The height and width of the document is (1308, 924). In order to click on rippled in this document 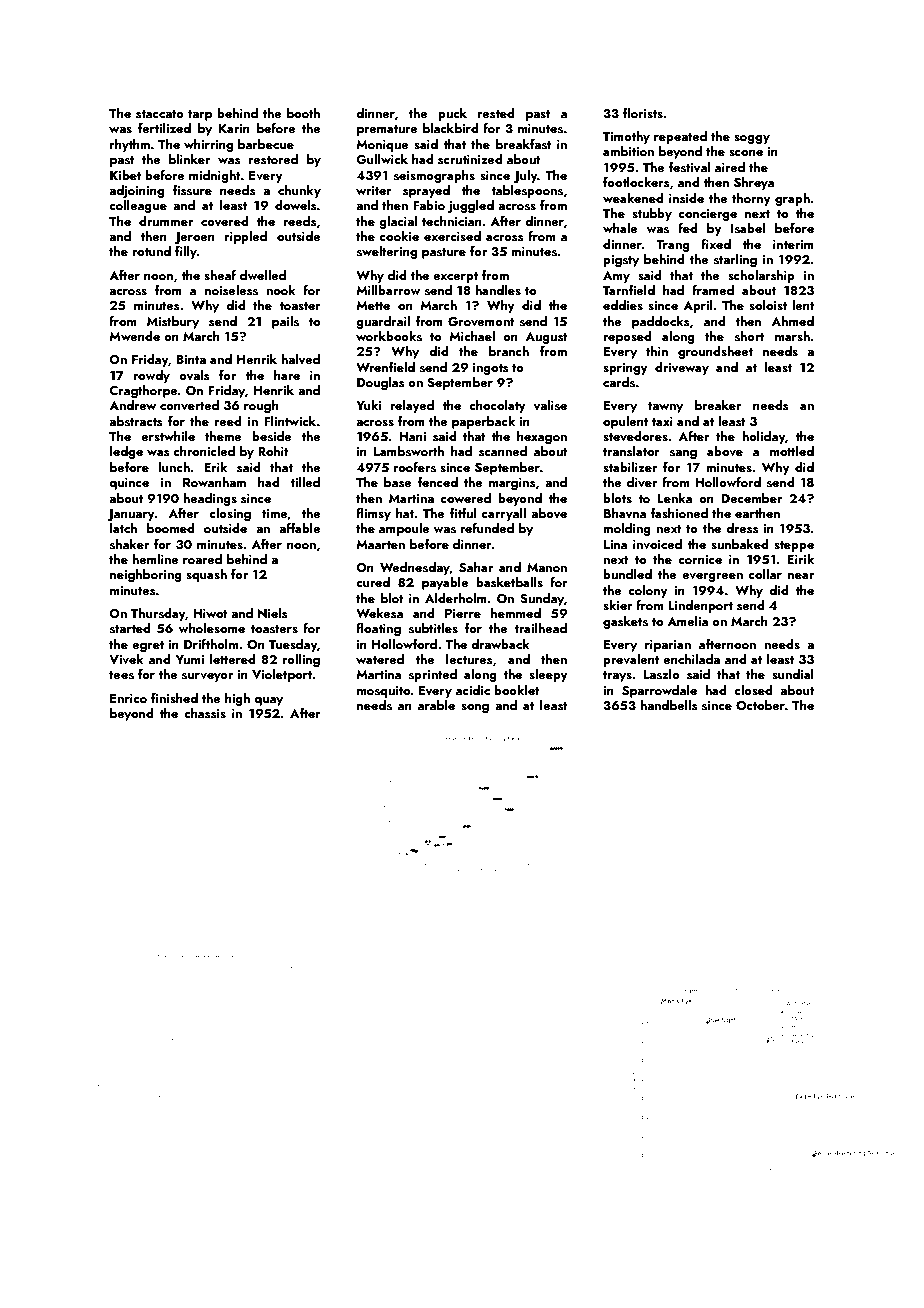, I will do `click(246, 237)`.
